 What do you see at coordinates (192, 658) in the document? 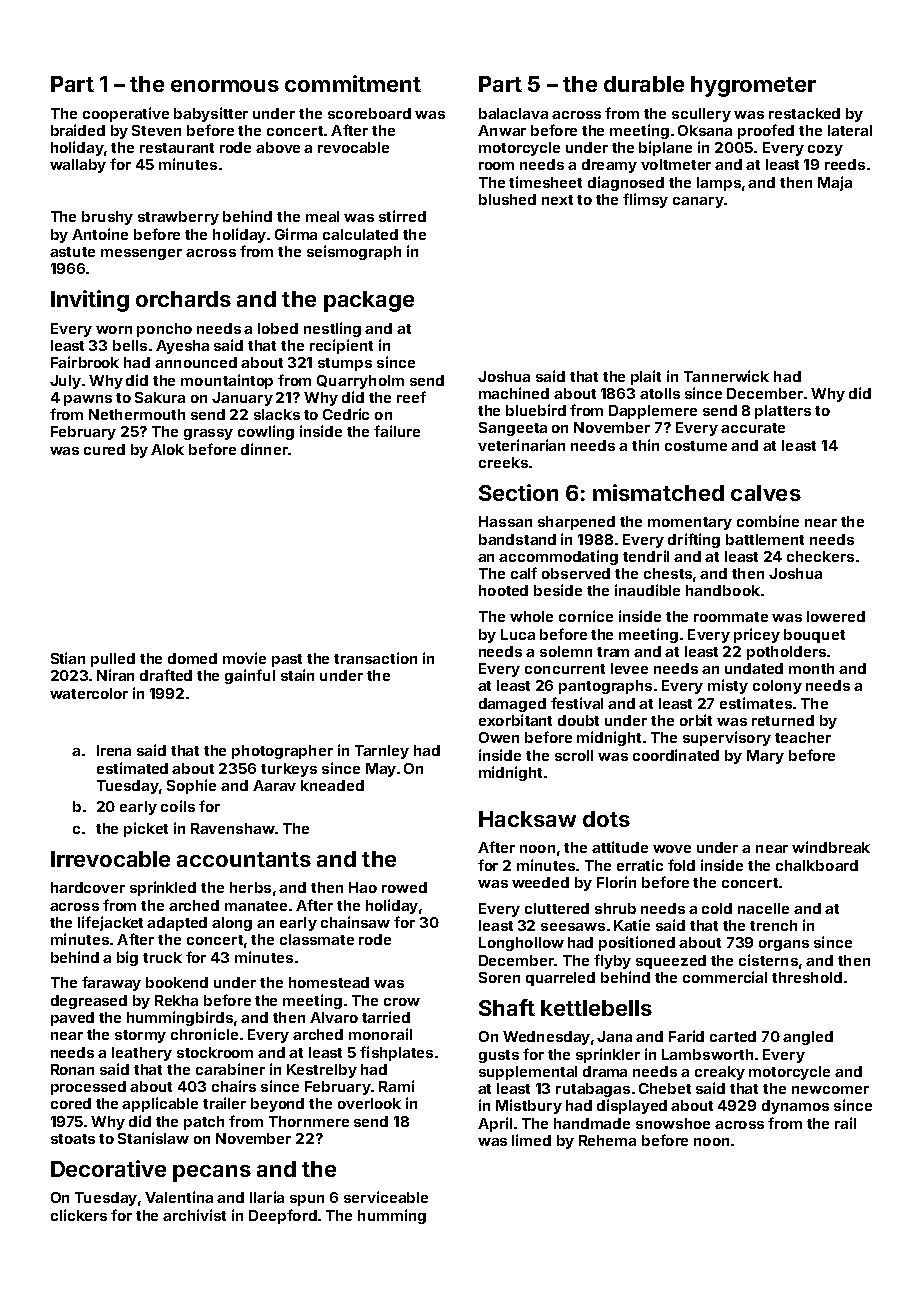
I see `domed` at bounding box center [192, 658].
